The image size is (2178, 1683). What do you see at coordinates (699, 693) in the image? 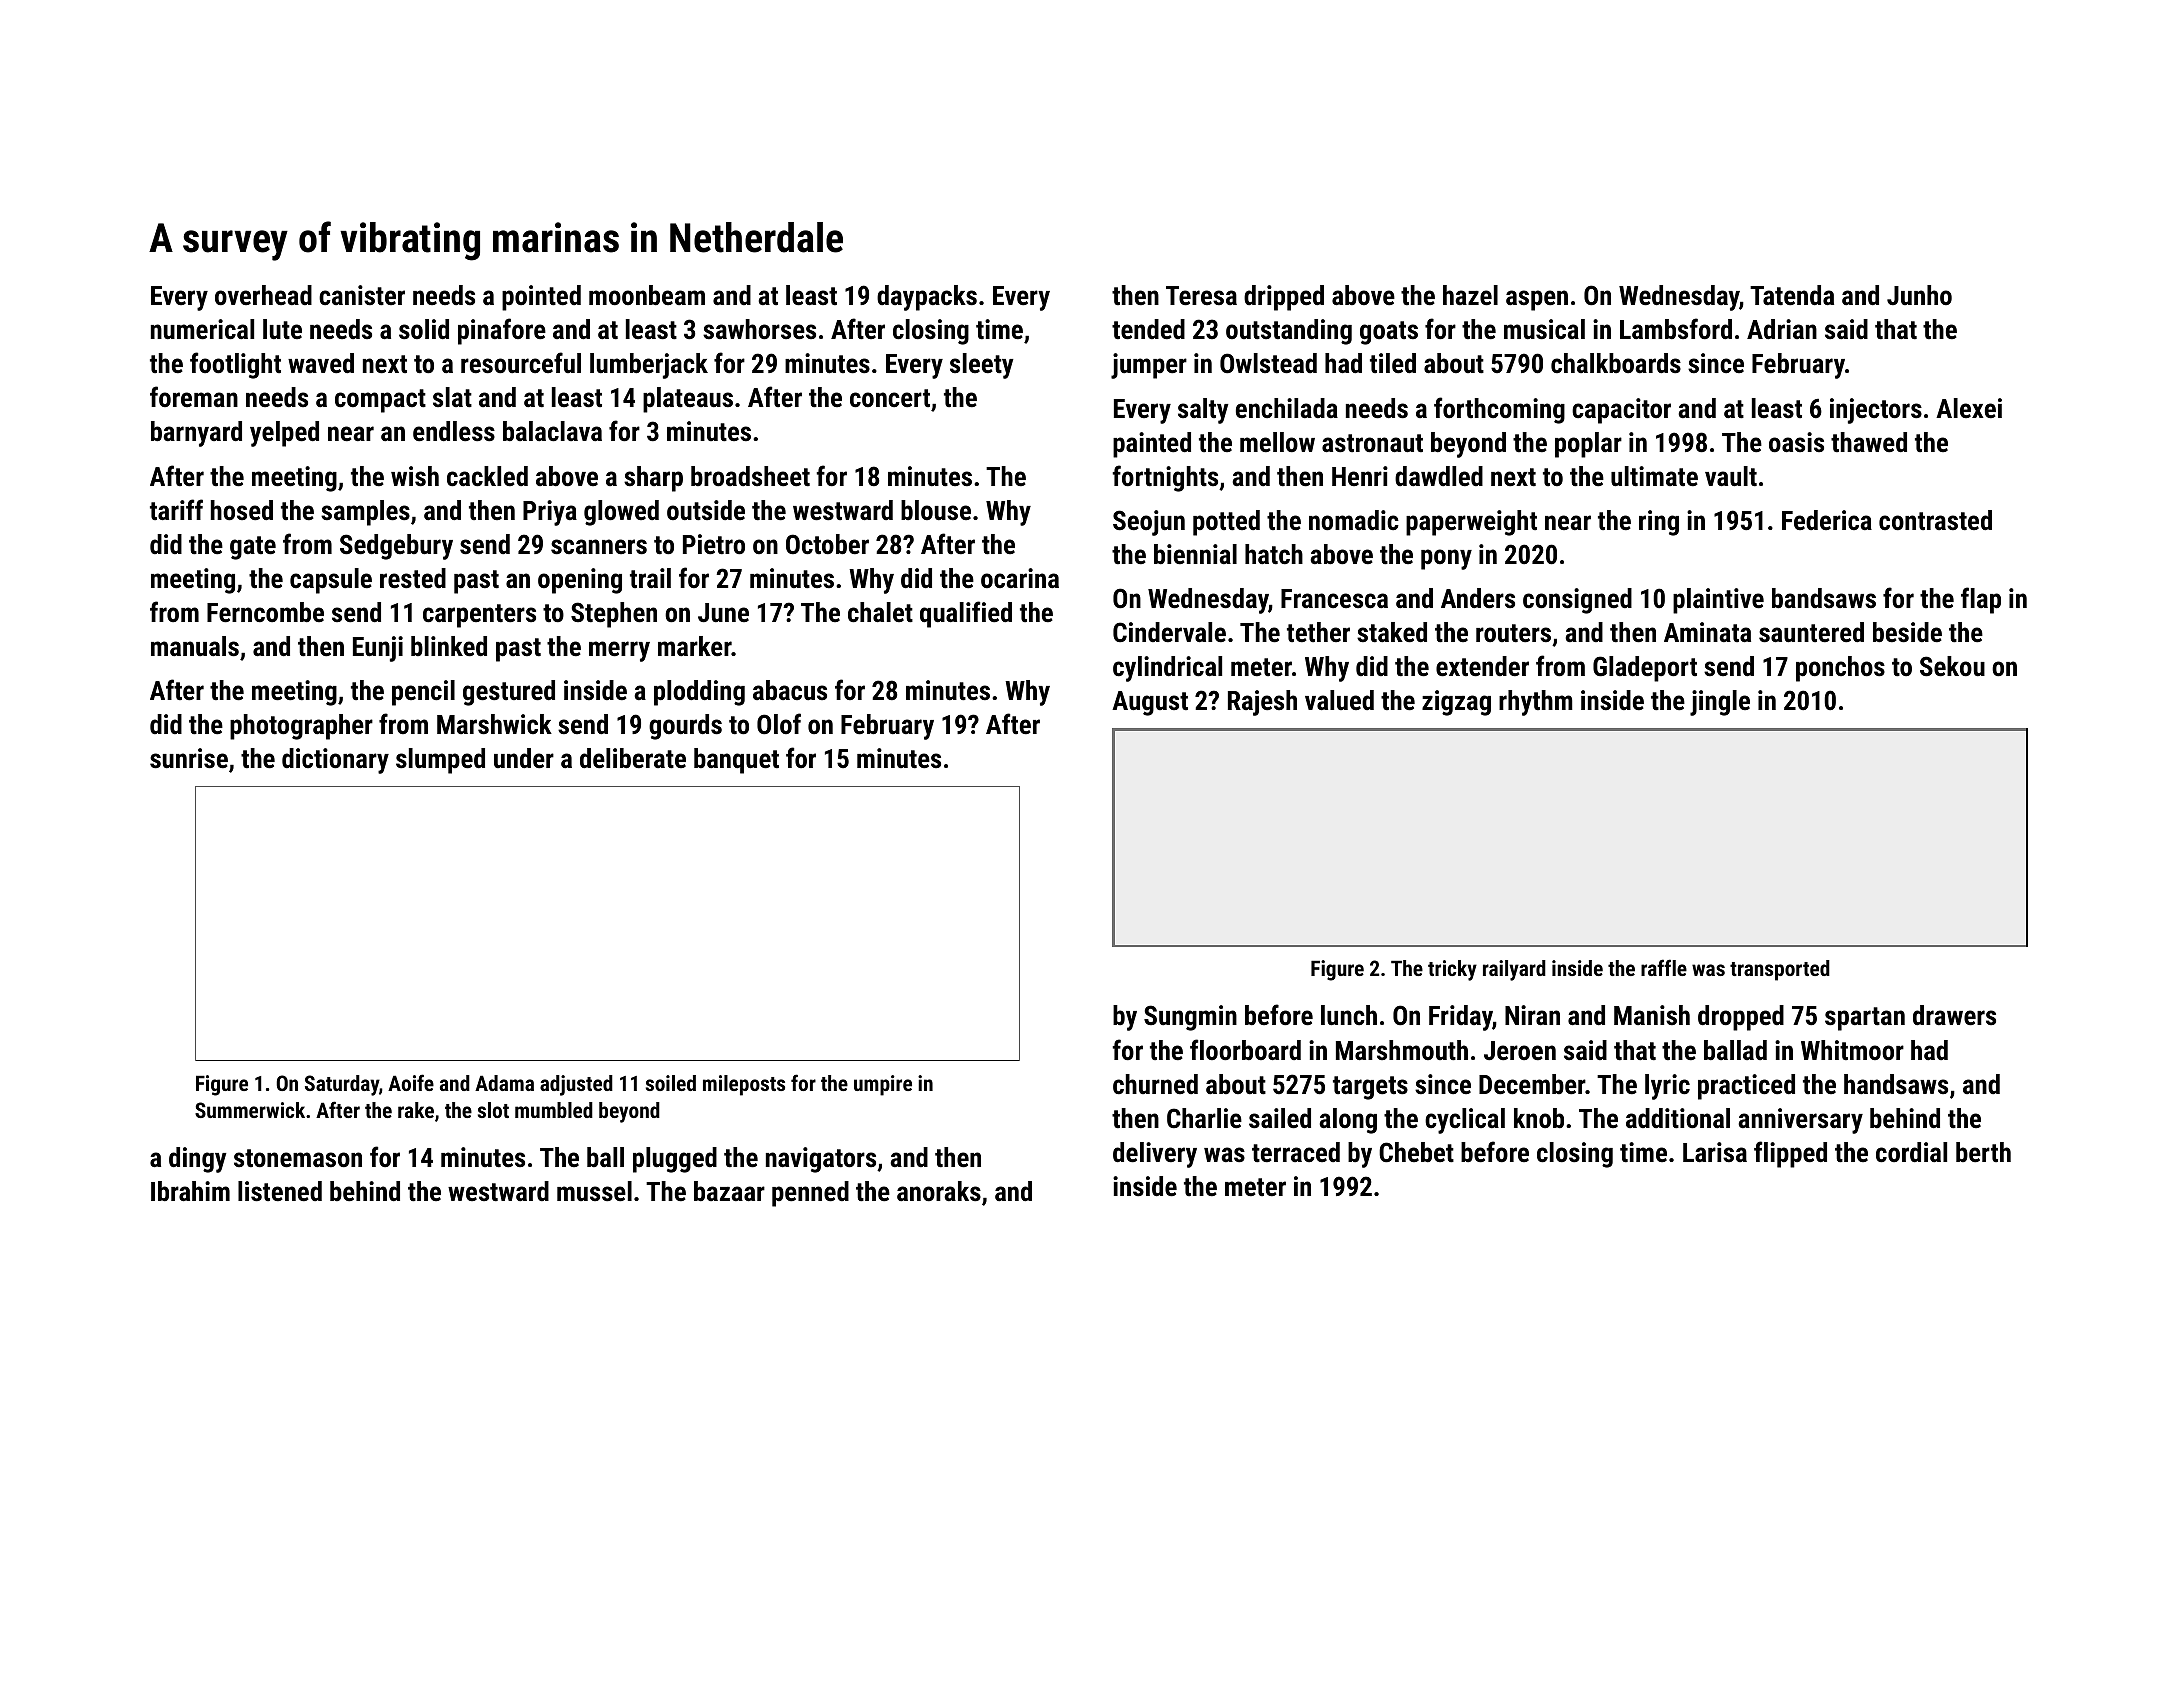
I see `plodding` at bounding box center [699, 693].
